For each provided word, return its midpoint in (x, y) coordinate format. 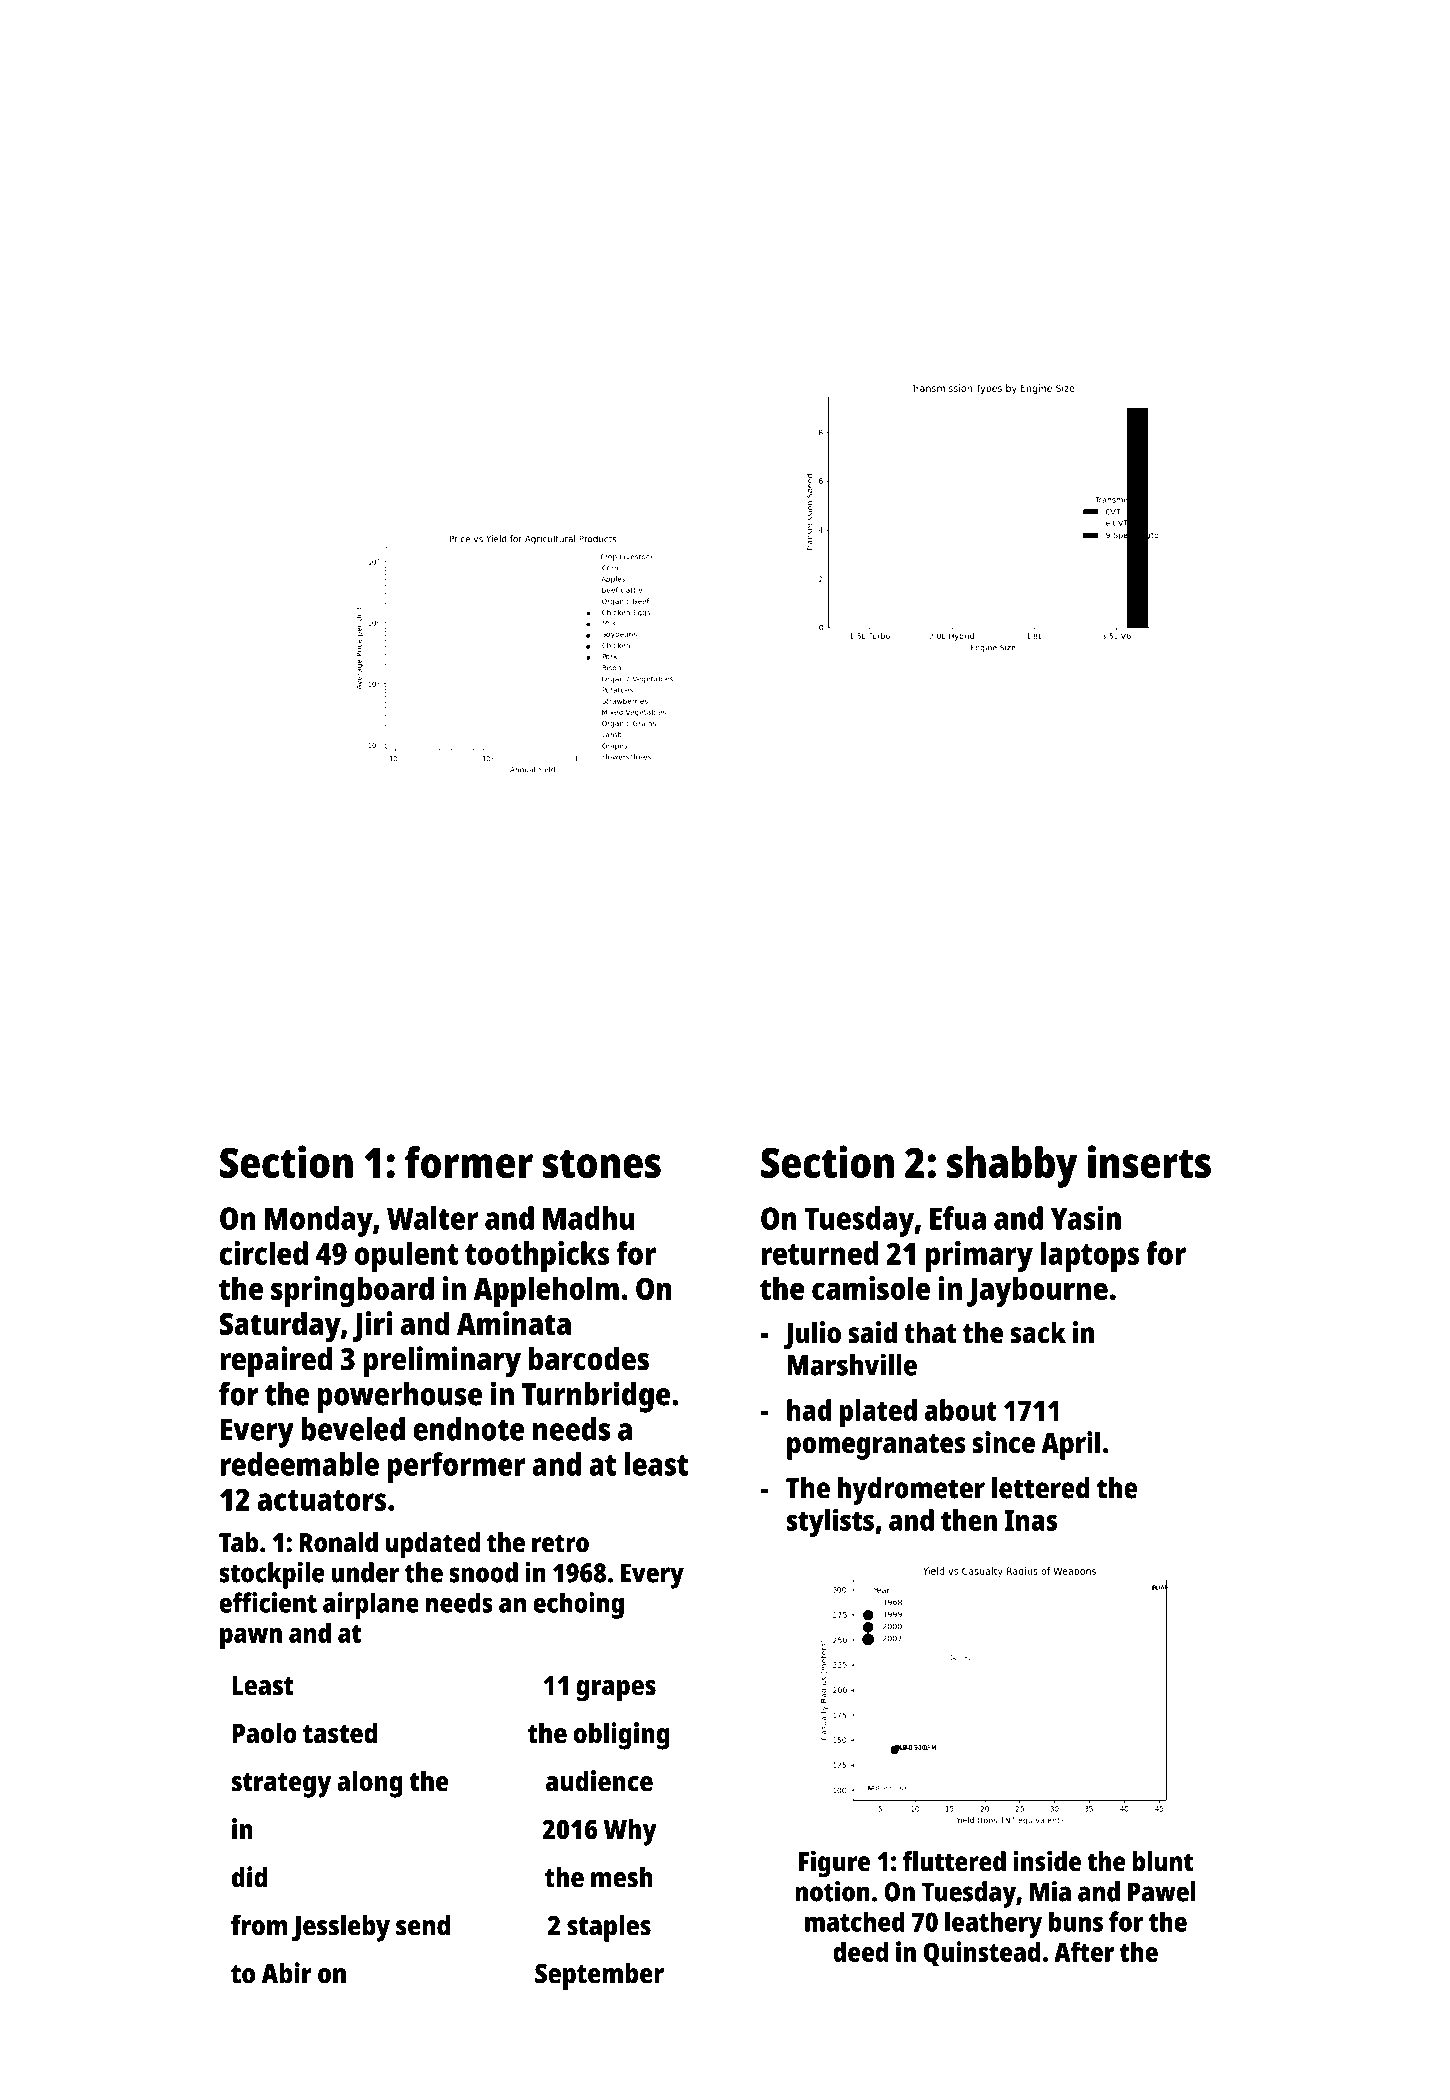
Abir (286, 1973)
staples (609, 1928)
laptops (1089, 1256)
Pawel (1162, 1891)
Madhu (588, 1218)
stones (602, 1164)
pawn (251, 1638)
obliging (621, 1736)
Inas (1031, 1520)
